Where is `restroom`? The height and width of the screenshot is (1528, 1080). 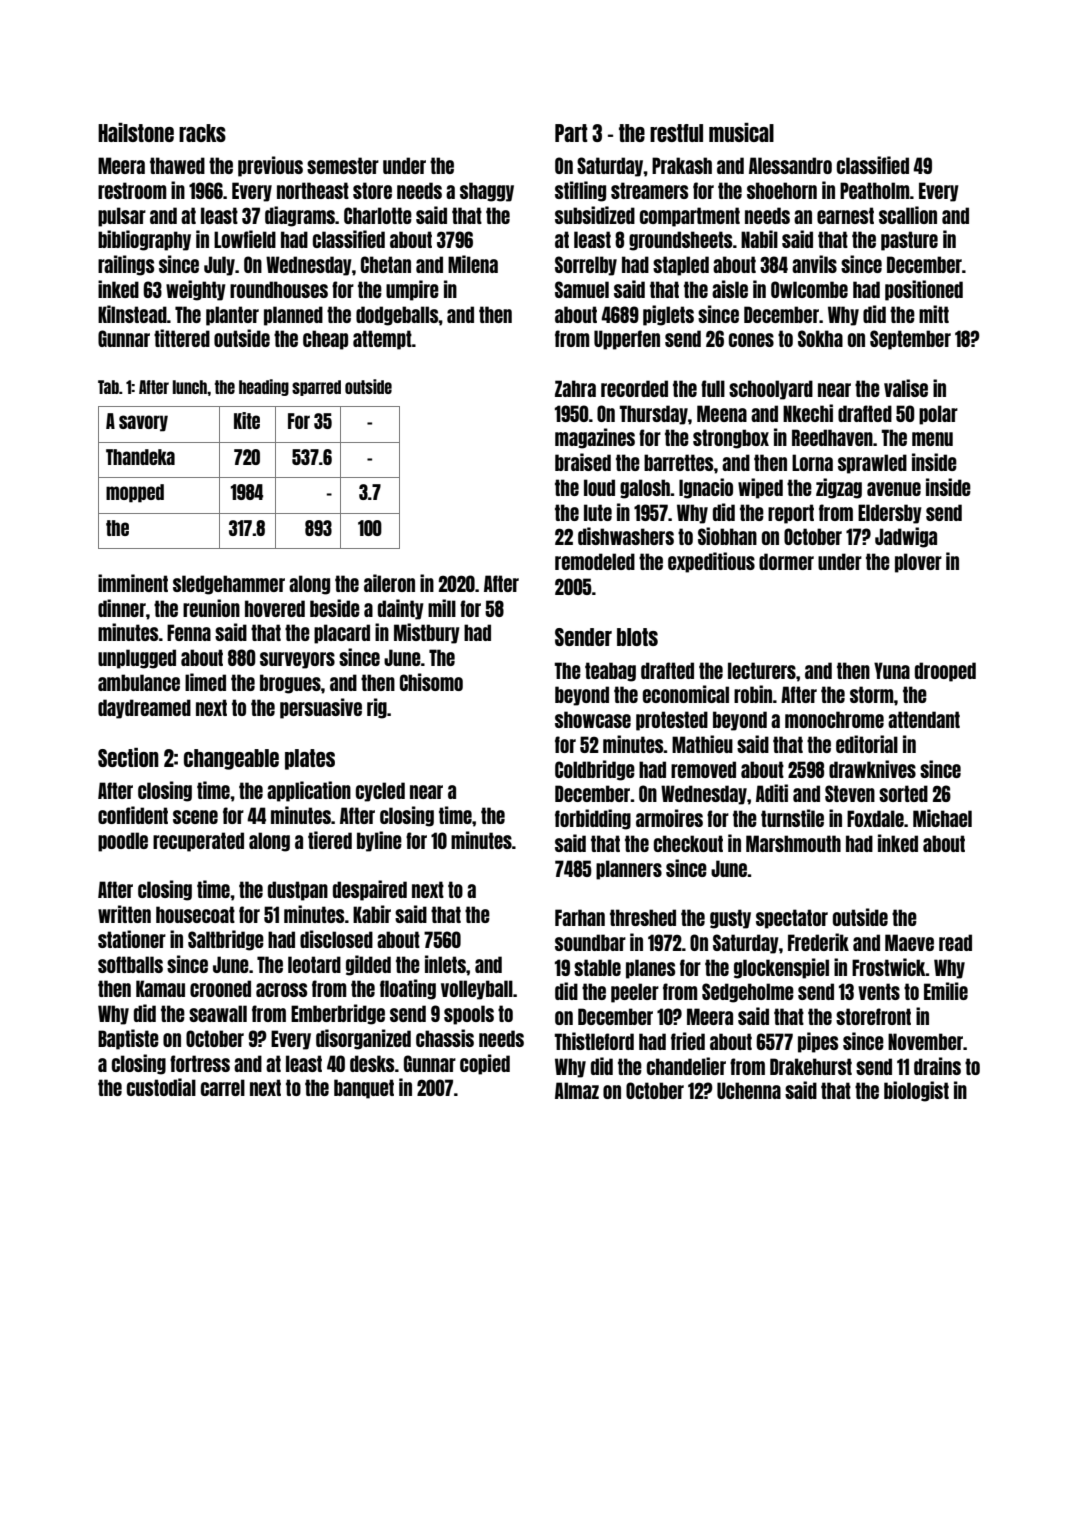 restroom is located at coordinates (132, 190).
